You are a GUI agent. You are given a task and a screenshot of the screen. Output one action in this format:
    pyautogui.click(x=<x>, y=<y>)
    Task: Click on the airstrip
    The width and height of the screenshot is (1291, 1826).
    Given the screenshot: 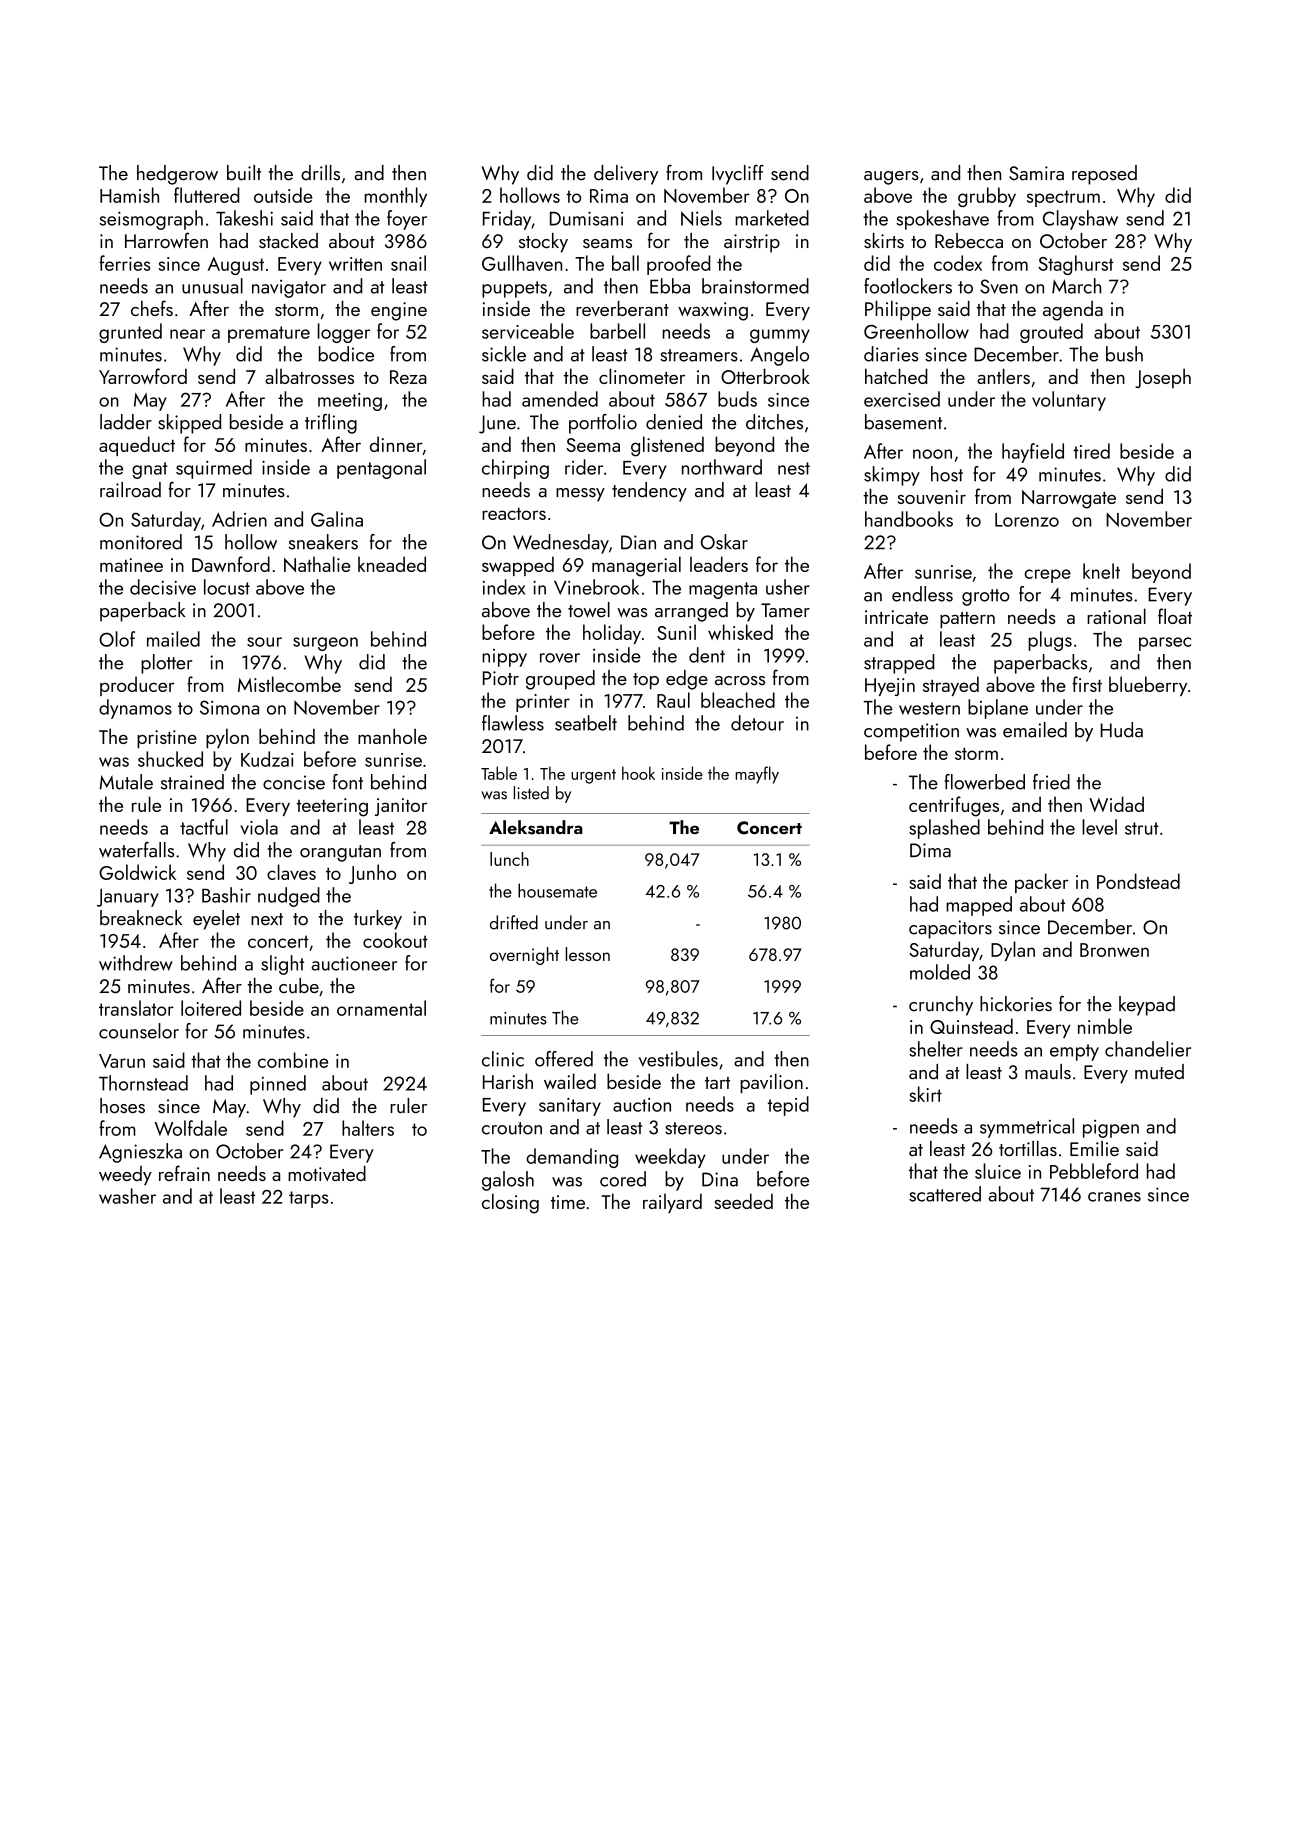 What is the action you would take?
    pyautogui.click(x=752, y=243)
